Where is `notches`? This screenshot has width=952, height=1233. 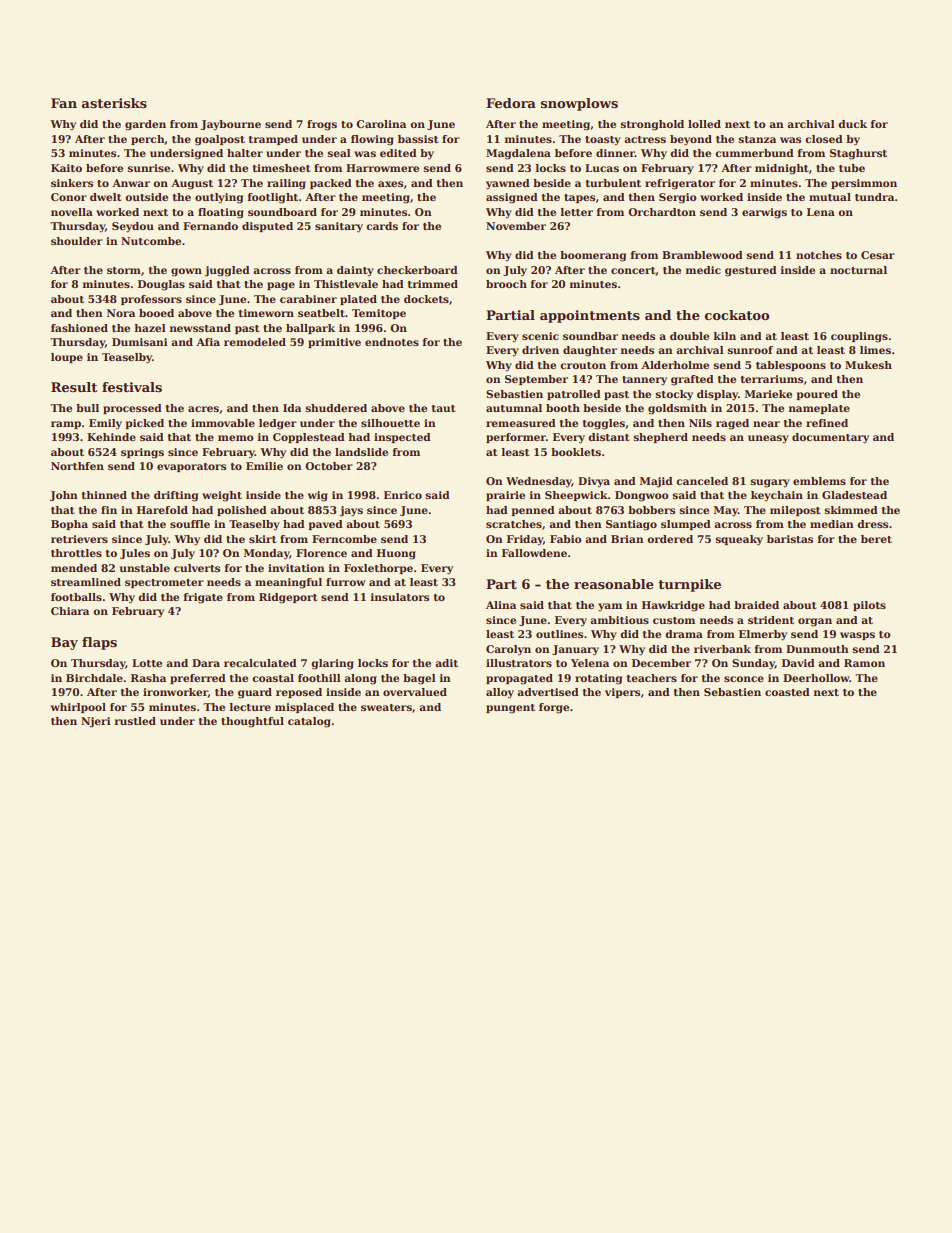 notches is located at coordinates (819, 255).
